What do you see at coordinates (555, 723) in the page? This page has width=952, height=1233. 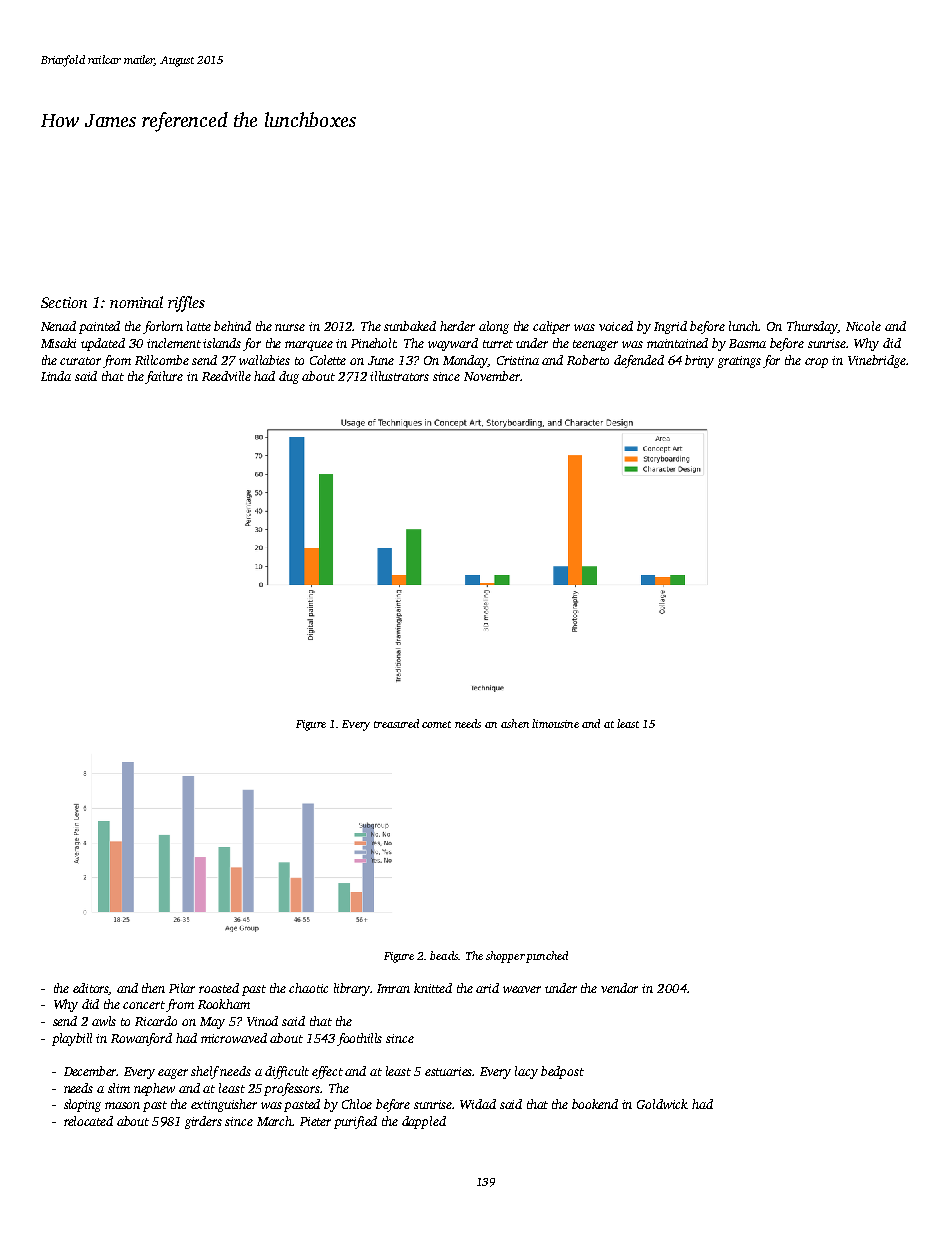 I see `limousine` at bounding box center [555, 723].
